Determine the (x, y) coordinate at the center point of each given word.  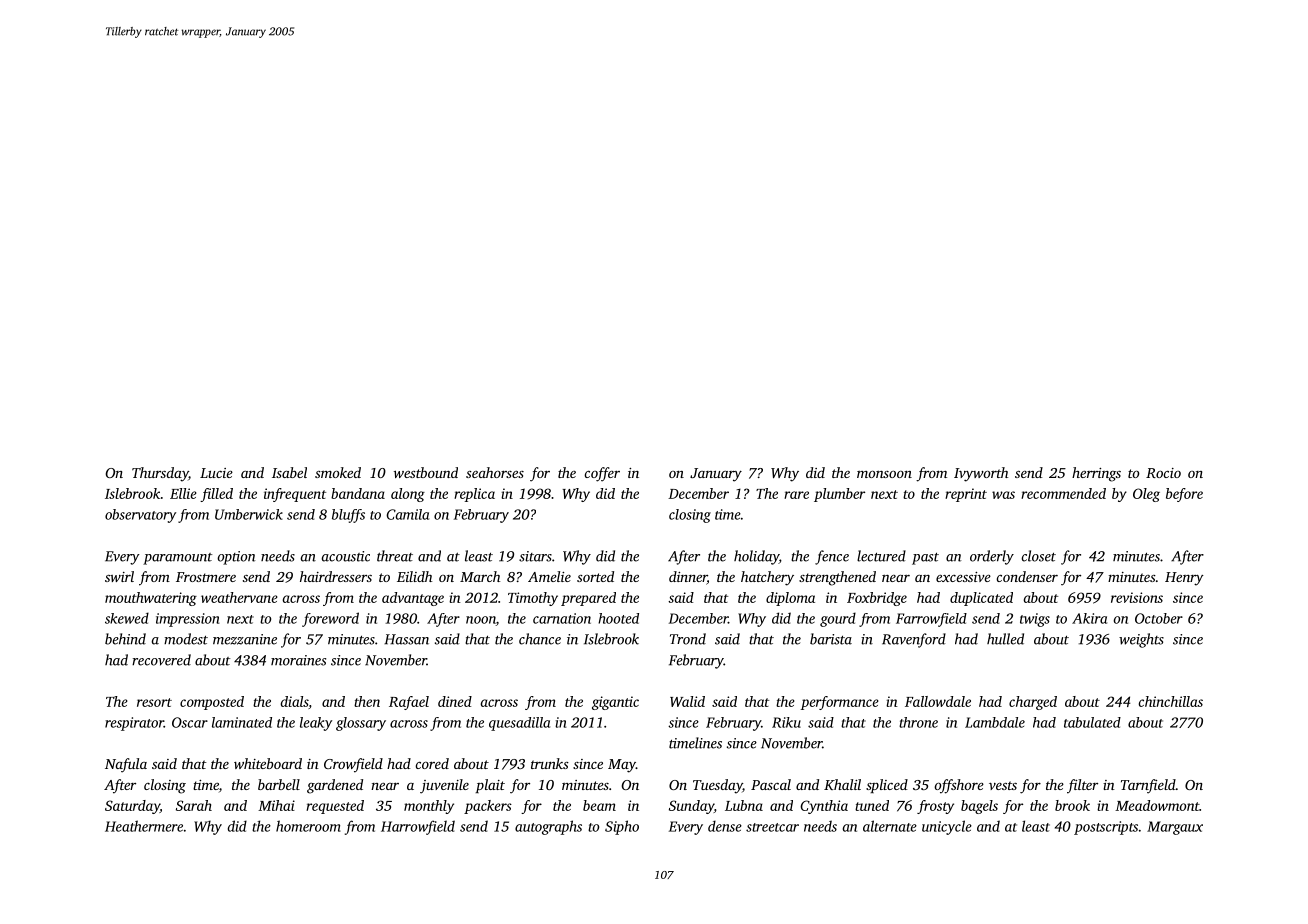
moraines (298, 660)
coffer (602, 474)
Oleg (1146, 495)
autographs (548, 827)
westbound (426, 472)
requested (335, 807)
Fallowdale (938, 701)
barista (831, 639)
